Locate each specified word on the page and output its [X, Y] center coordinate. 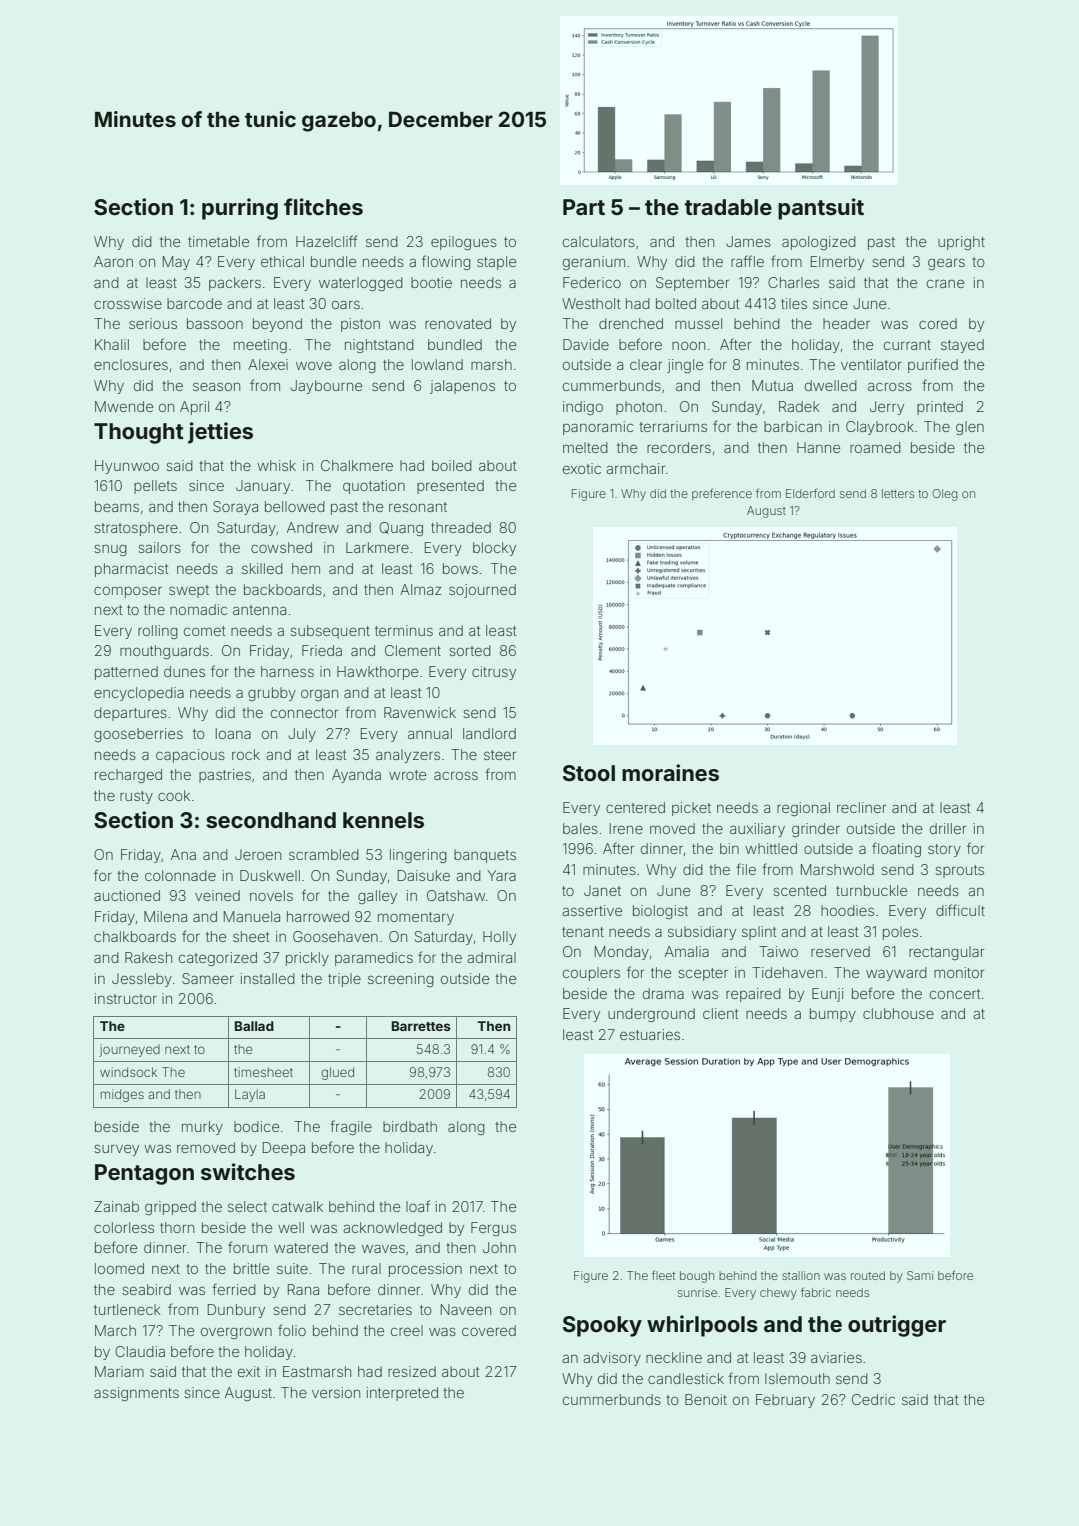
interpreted [402, 1394]
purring [240, 209]
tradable [728, 207]
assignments [136, 1394]
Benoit [706, 1399]
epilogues [464, 243]
